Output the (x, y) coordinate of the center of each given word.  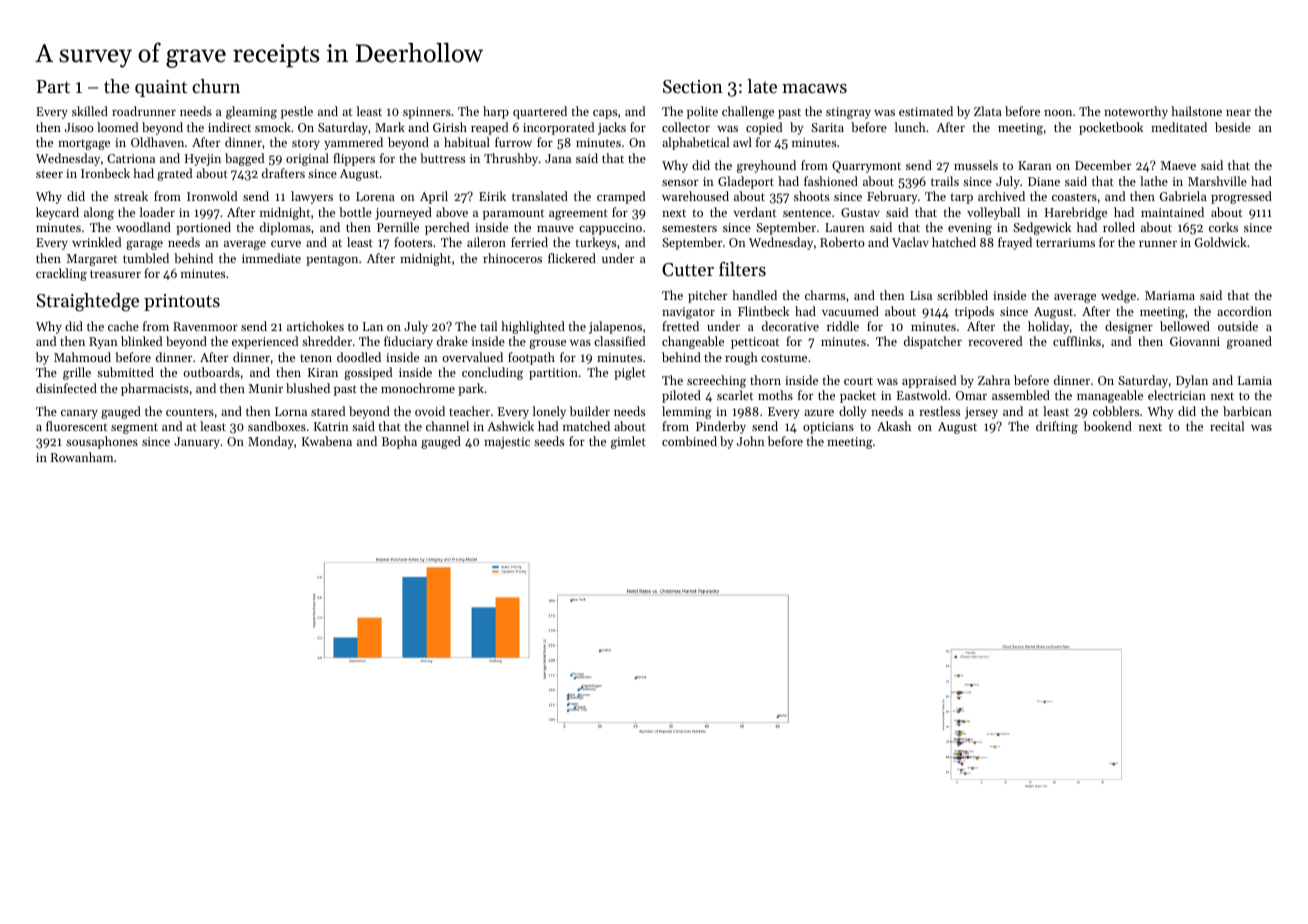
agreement (578, 214)
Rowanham (82, 457)
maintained (1172, 212)
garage (144, 245)
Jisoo (79, 127)
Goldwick (1221, 242)
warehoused (695, 196)
